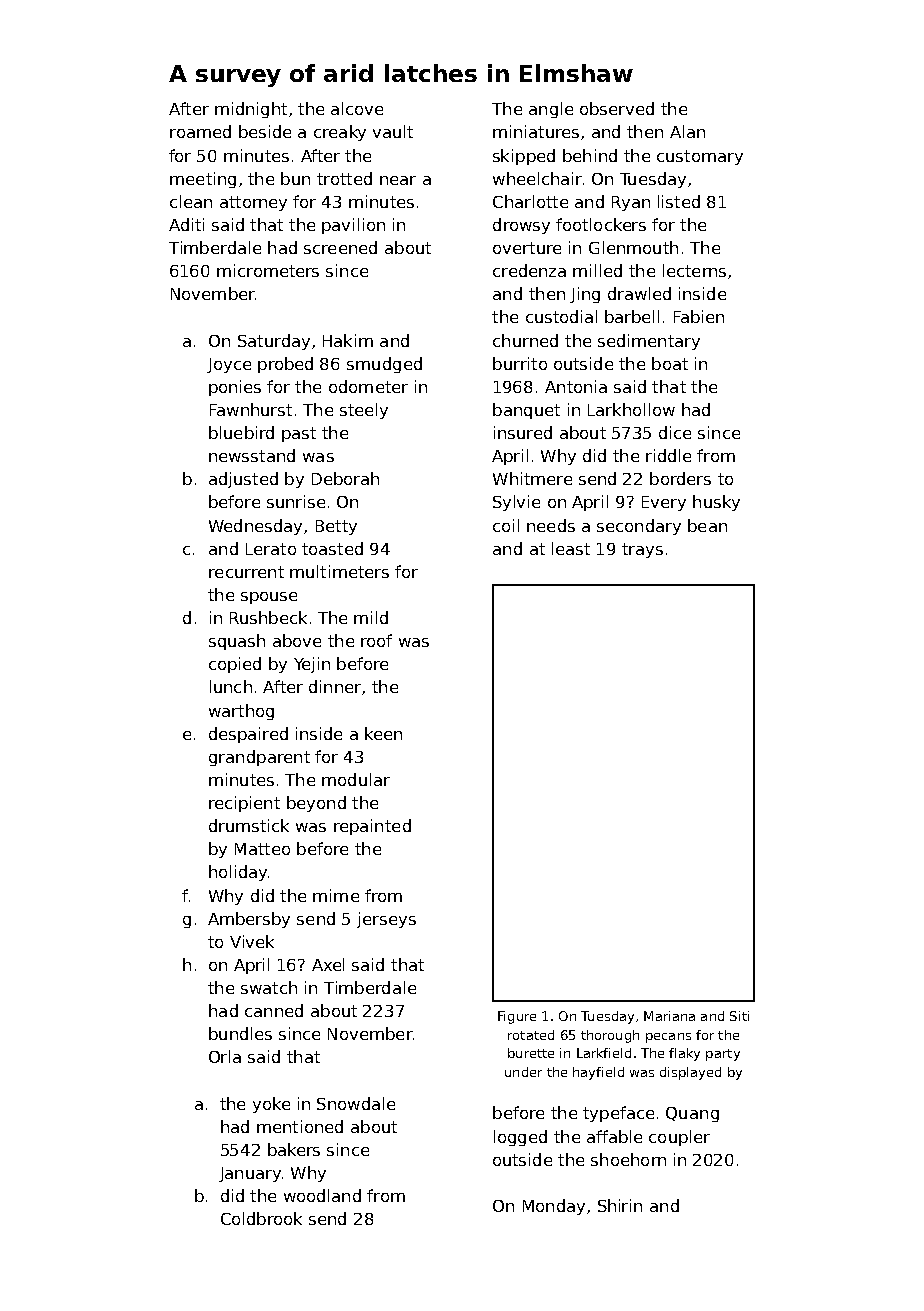  Describe the element at coordinates (244, 804) in the screenshot. I see `recipient` at that location.
